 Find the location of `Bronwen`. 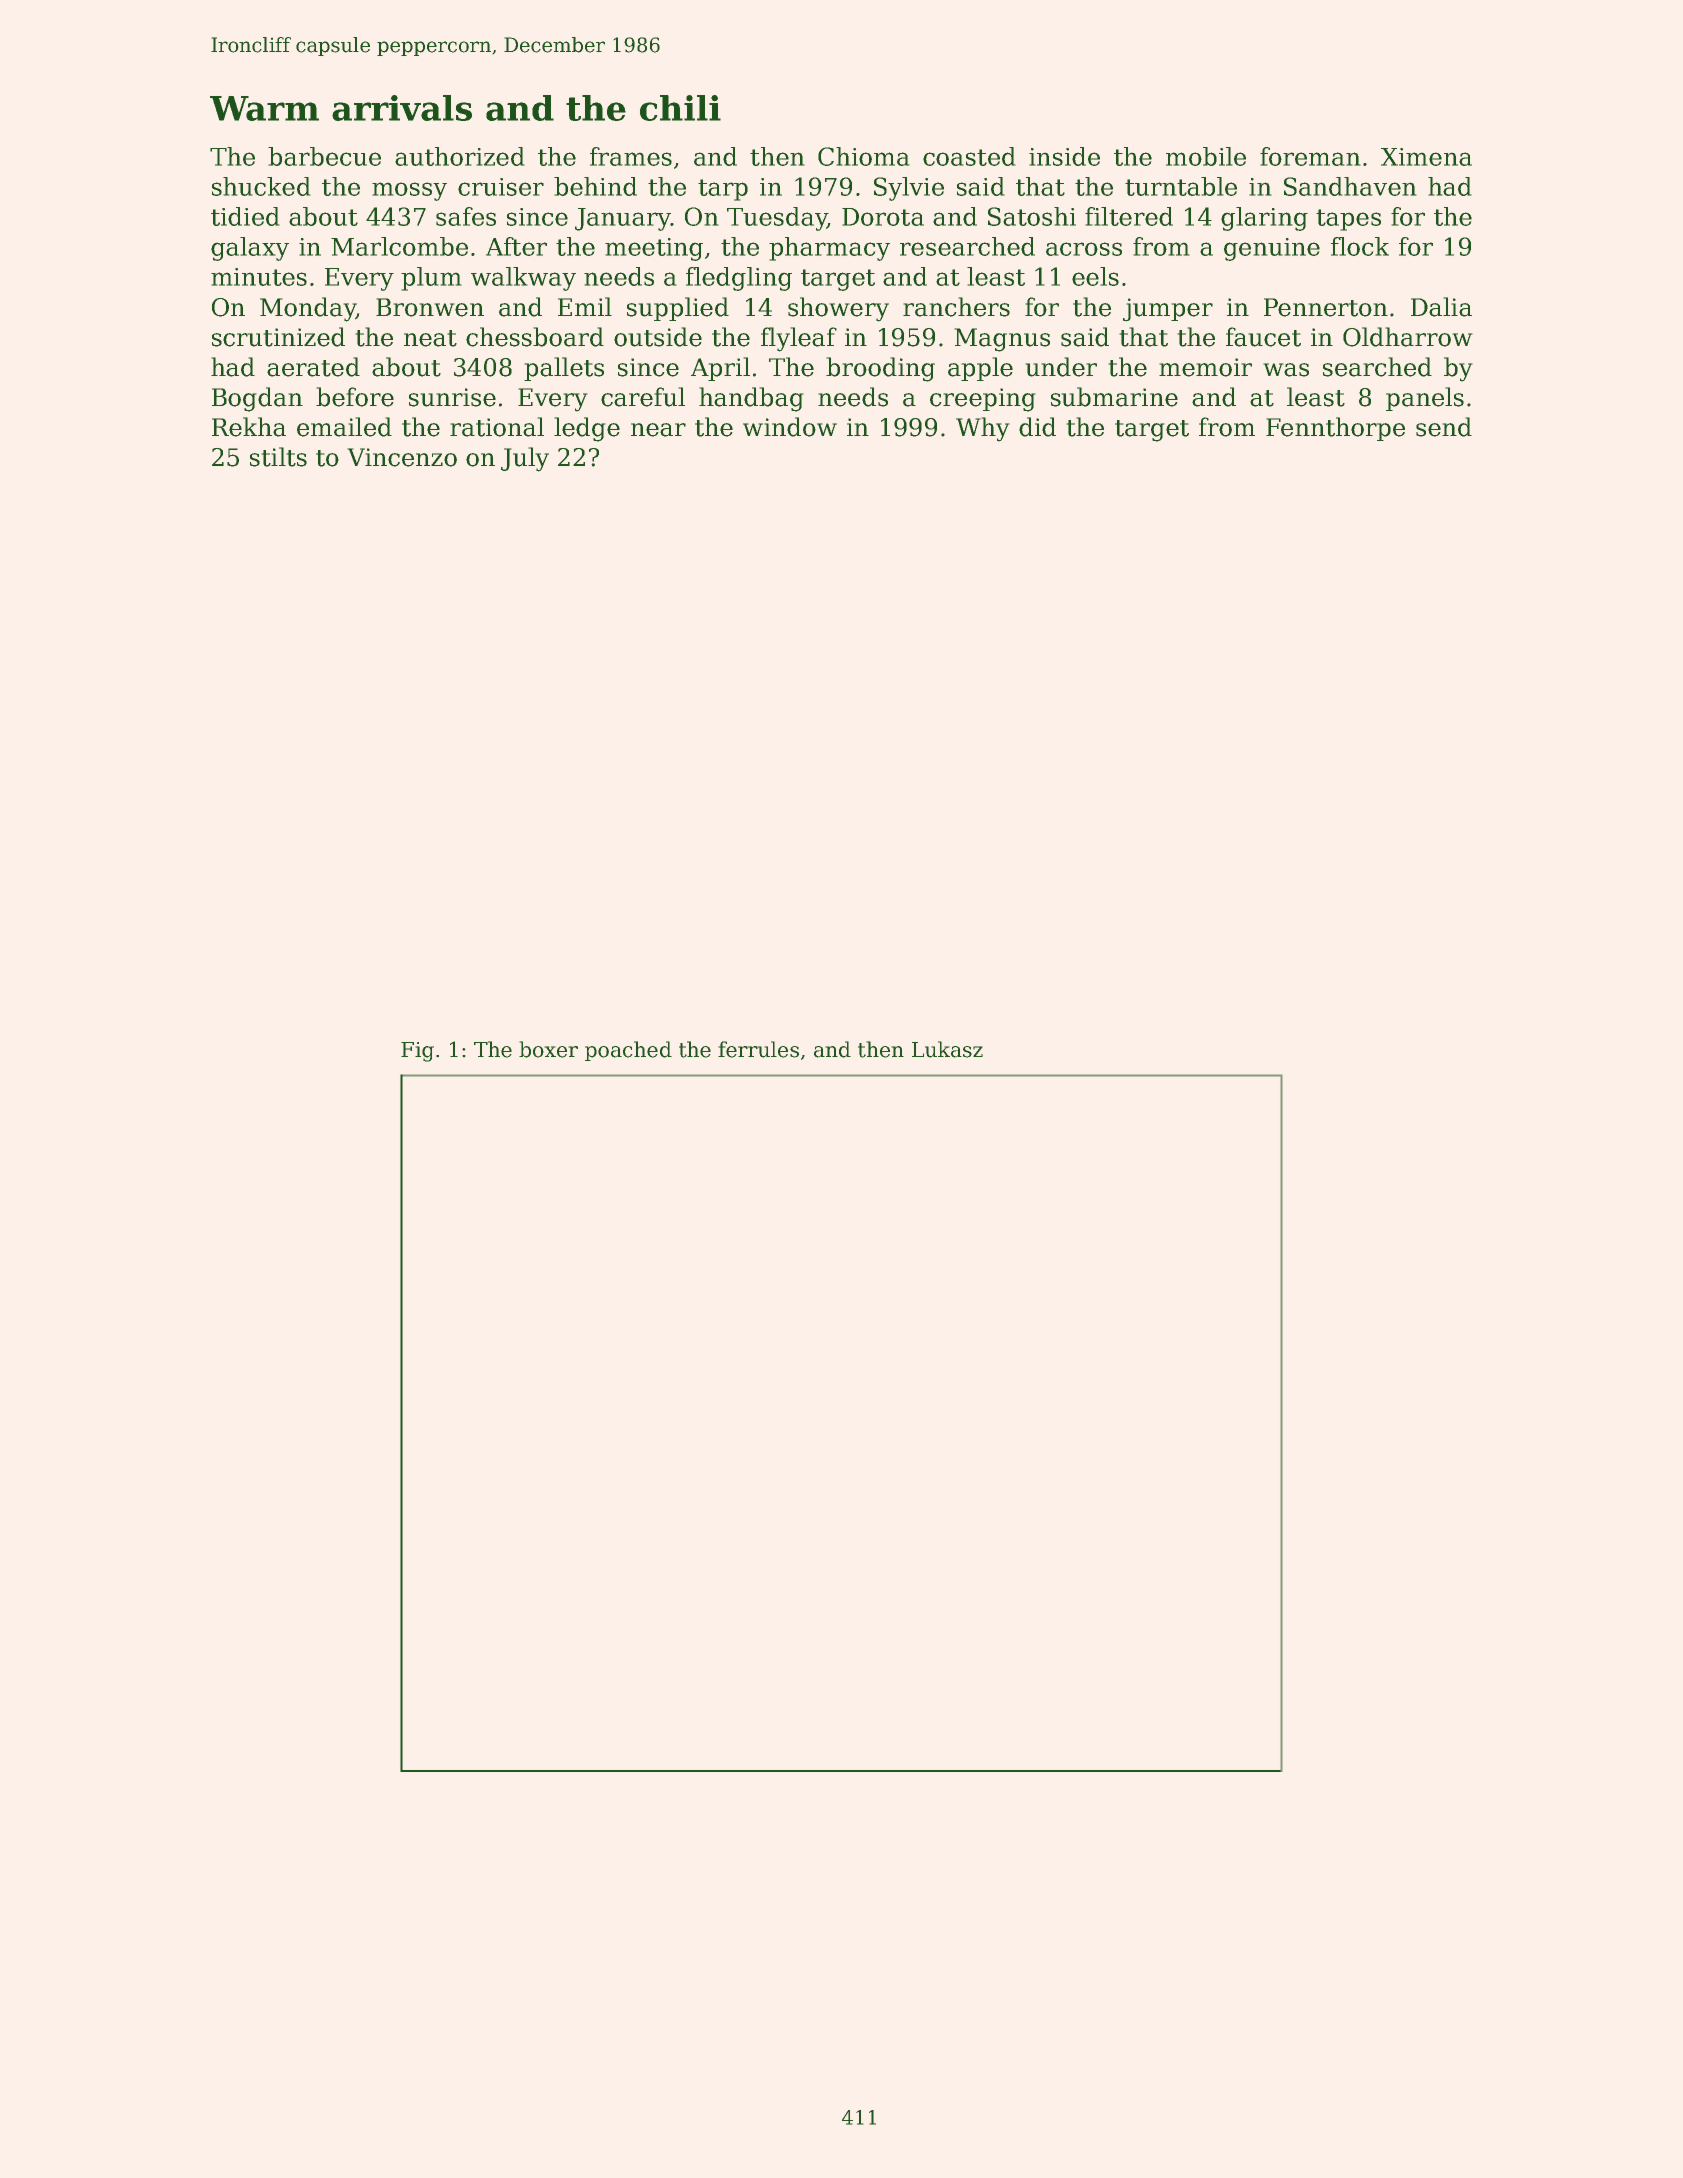

Bronwen is located at coordinates (430, 307).
